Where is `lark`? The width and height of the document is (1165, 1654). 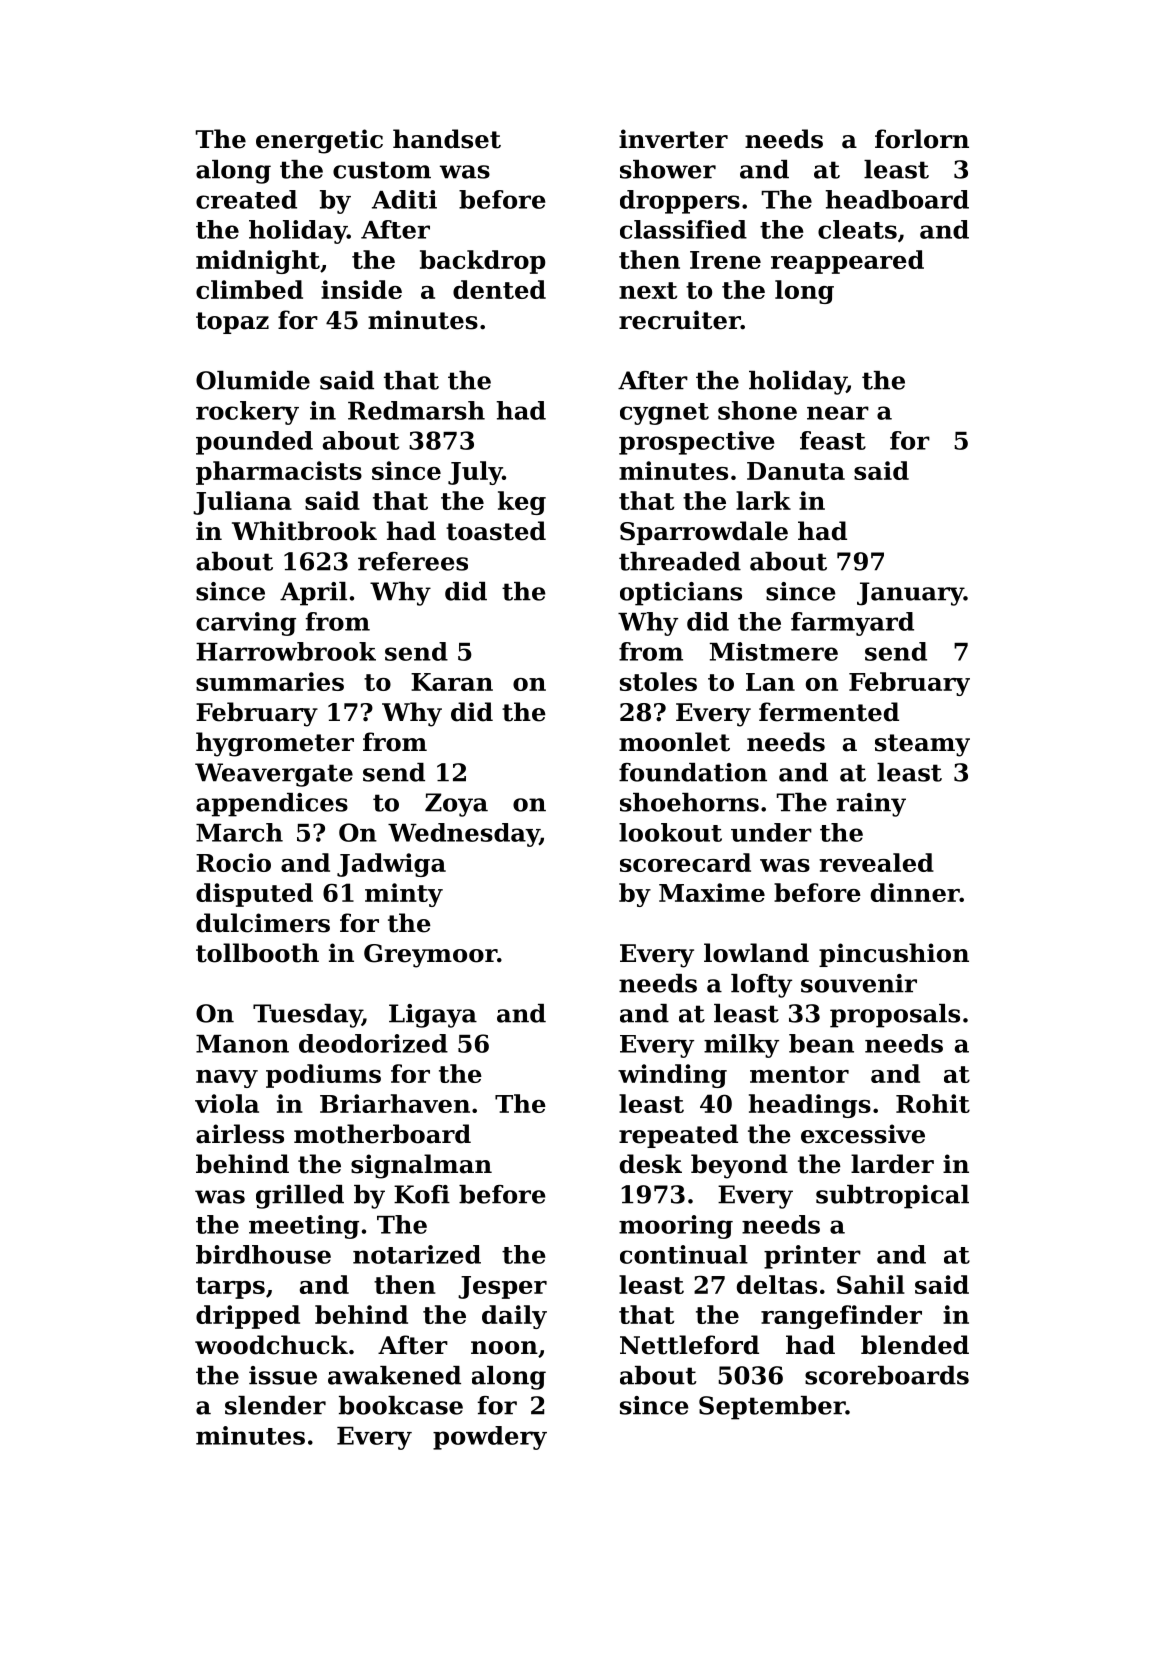
lark is located at coordinates (763, 500).
